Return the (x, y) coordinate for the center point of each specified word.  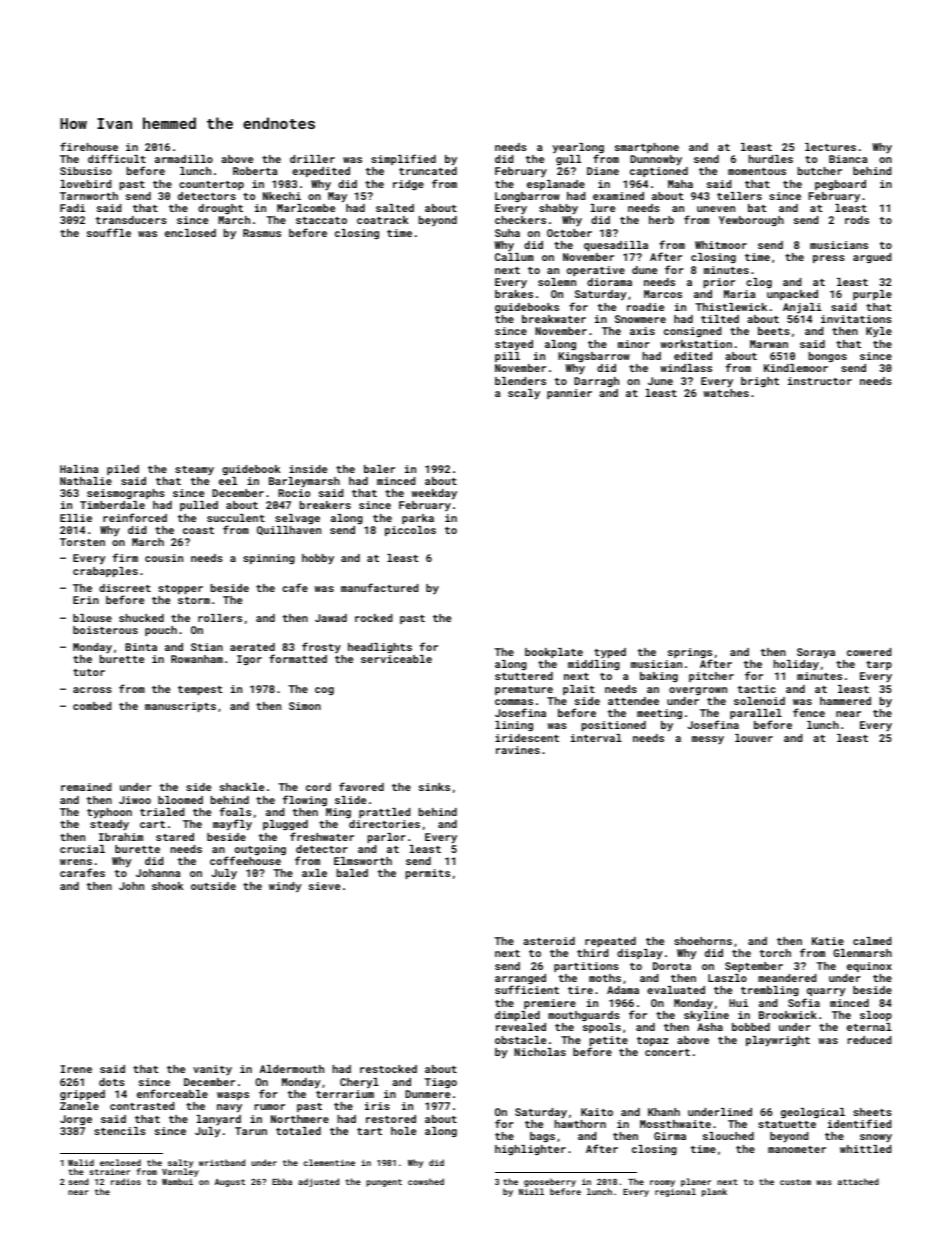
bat (757, 208)
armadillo (184, 159)
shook (167, 886)
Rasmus (262, 233)
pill (507, 357)
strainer (110, 1171)
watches (726, 393)
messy (708, 740)
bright (760, 382)
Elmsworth (363, 861)
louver (754, 738)
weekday (434, 494)
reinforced (135, 517)
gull (568, 160)
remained (86, 787)
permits (428, 874)
